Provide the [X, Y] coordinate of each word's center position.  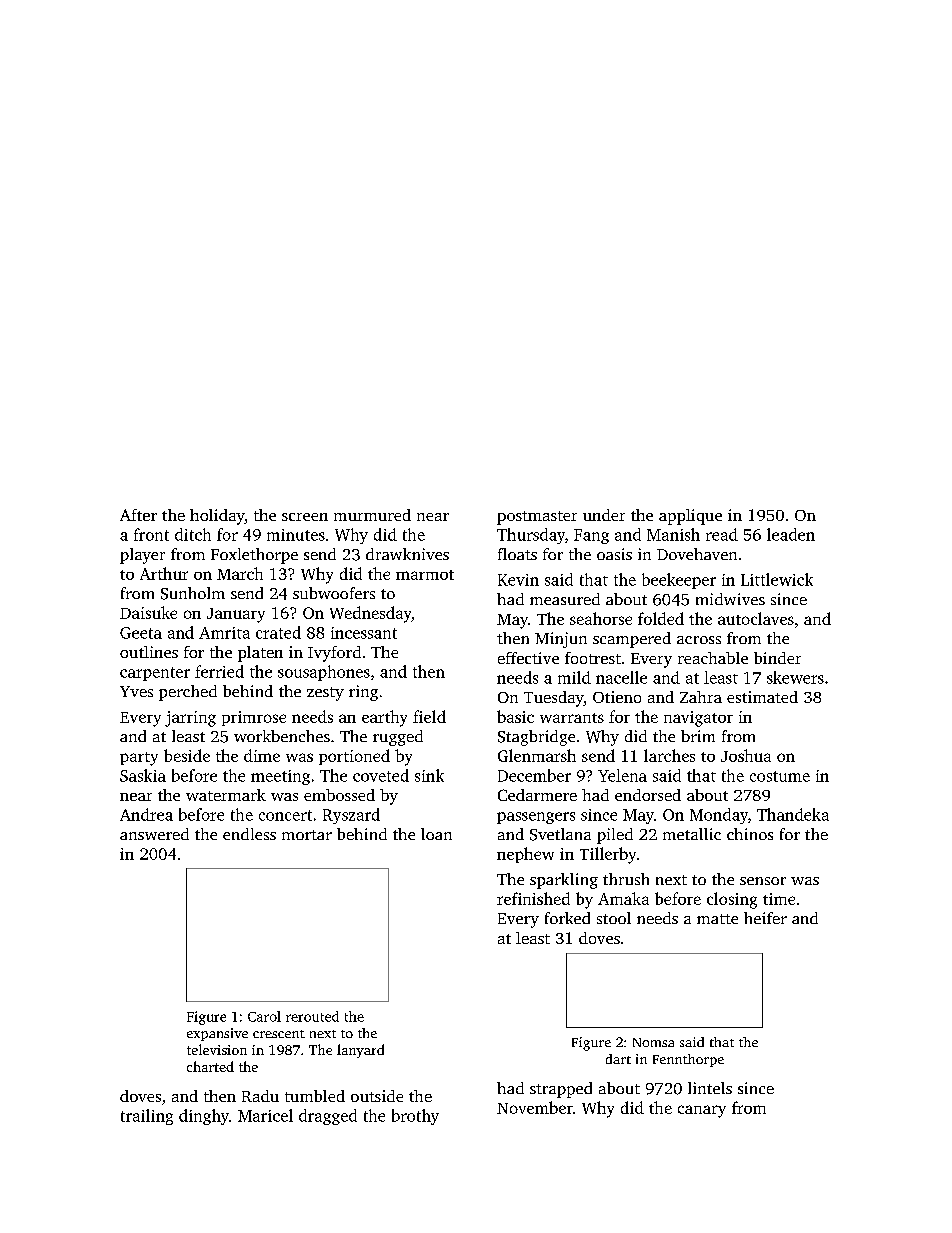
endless [249, 834]
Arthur [164, 573]
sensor [763, 881]
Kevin [518, 580]
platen [260, 654]
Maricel [265, 1115]
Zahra [701, 697]
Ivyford [334, 654]
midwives [730, 599]
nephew [525, 855]
